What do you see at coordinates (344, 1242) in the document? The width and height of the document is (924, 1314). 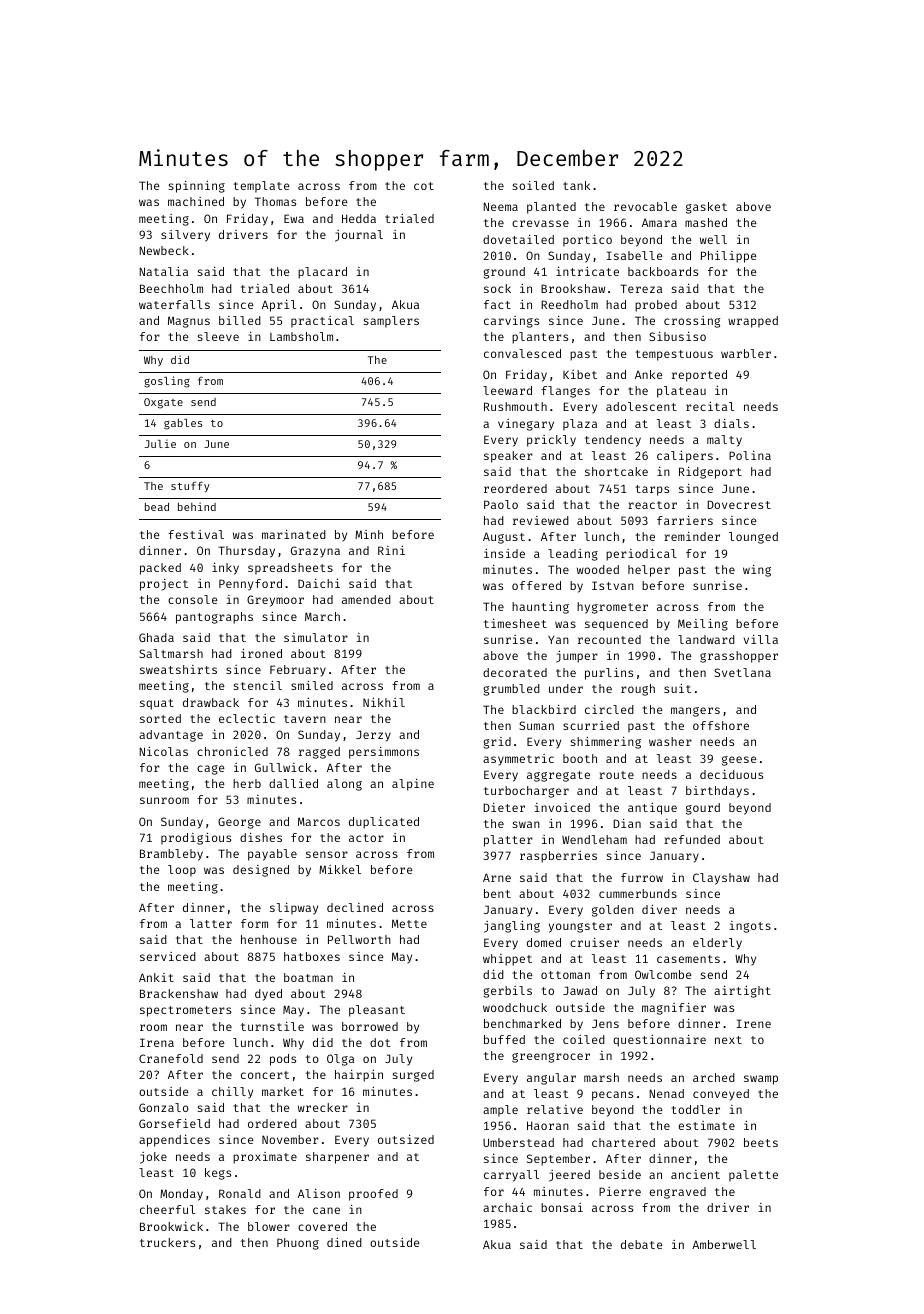 I see `dined` at bounding box center [344, 1242].
